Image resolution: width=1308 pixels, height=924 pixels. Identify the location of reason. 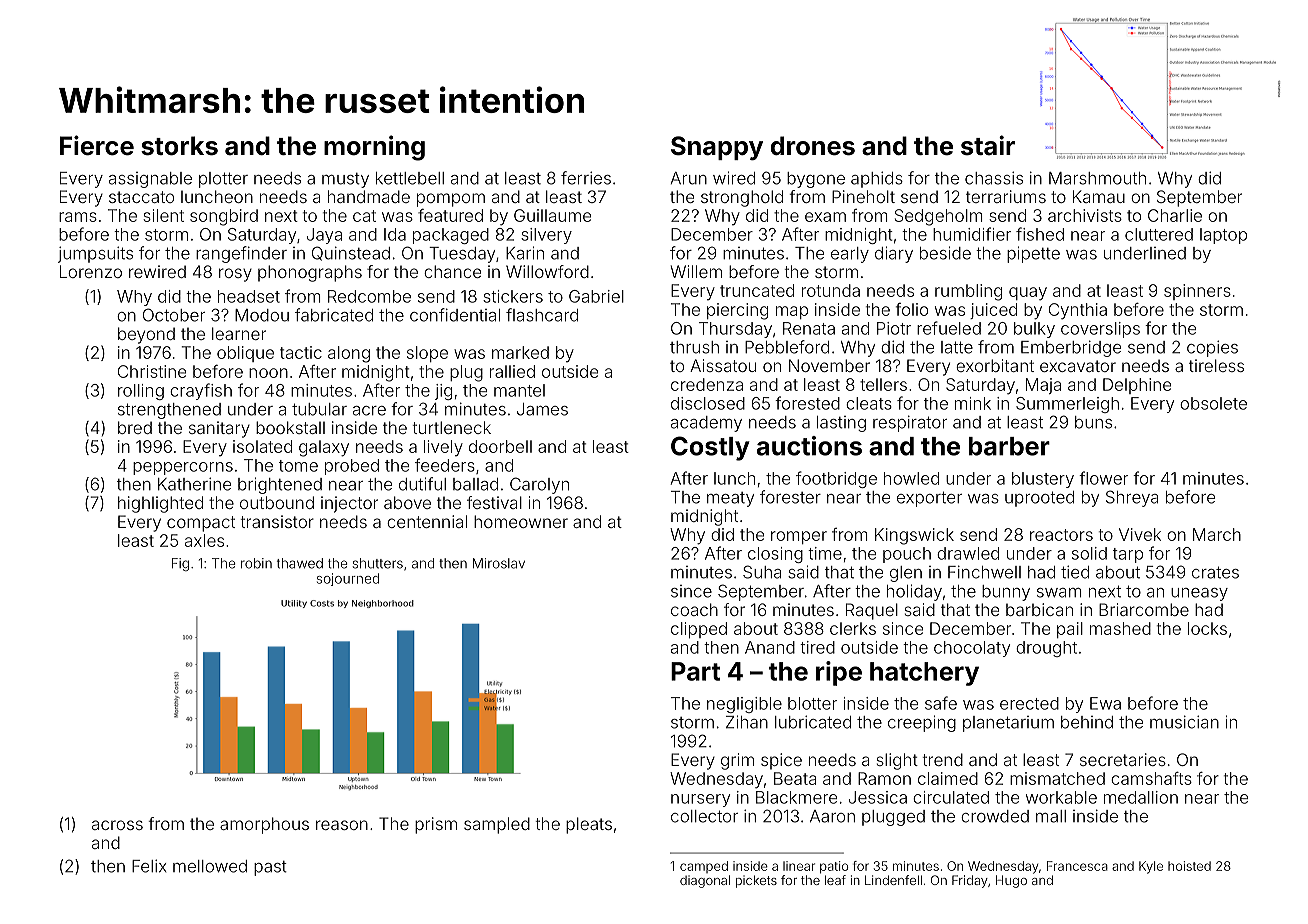
(342, 825).
